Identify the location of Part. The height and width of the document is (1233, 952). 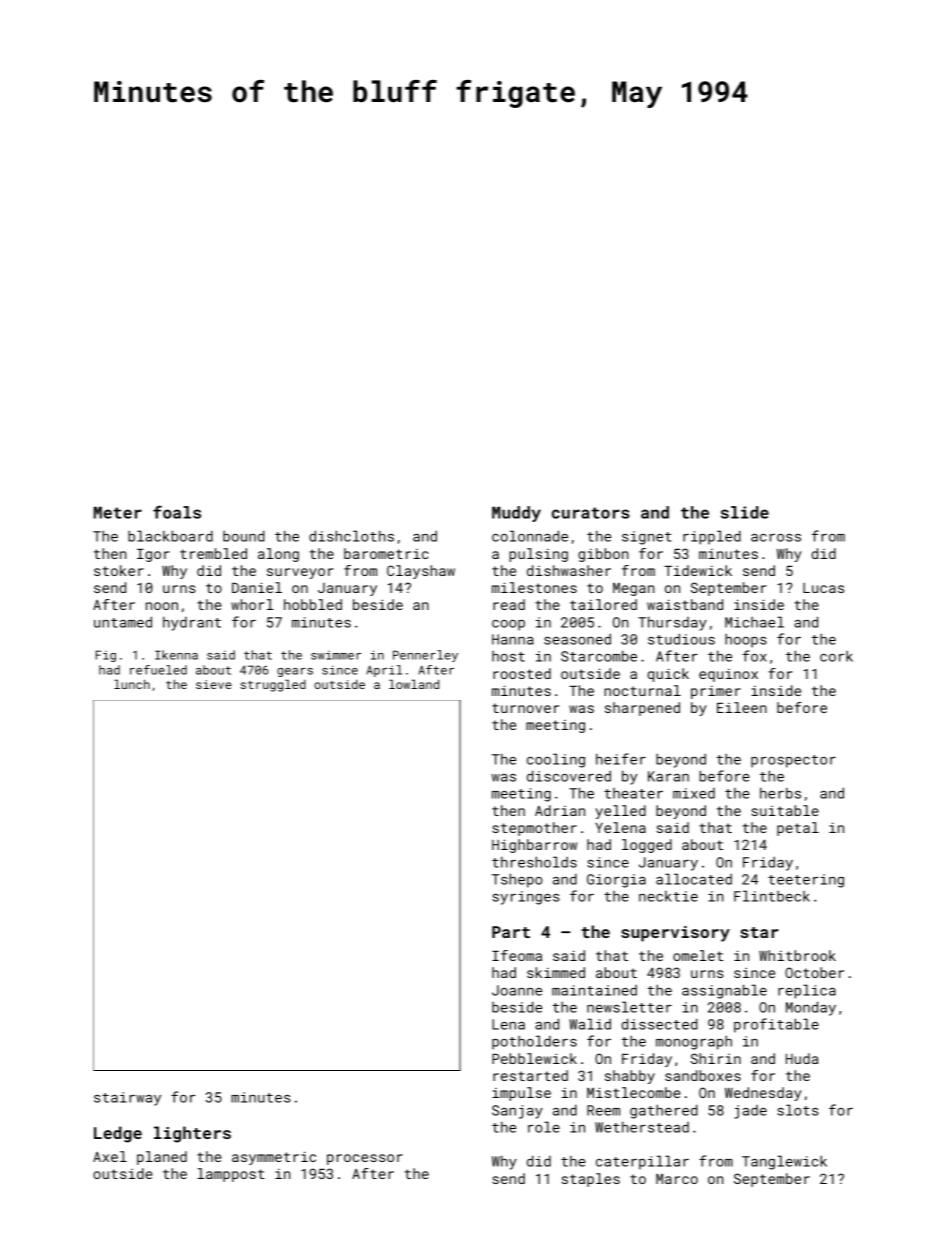
(511, 932).
